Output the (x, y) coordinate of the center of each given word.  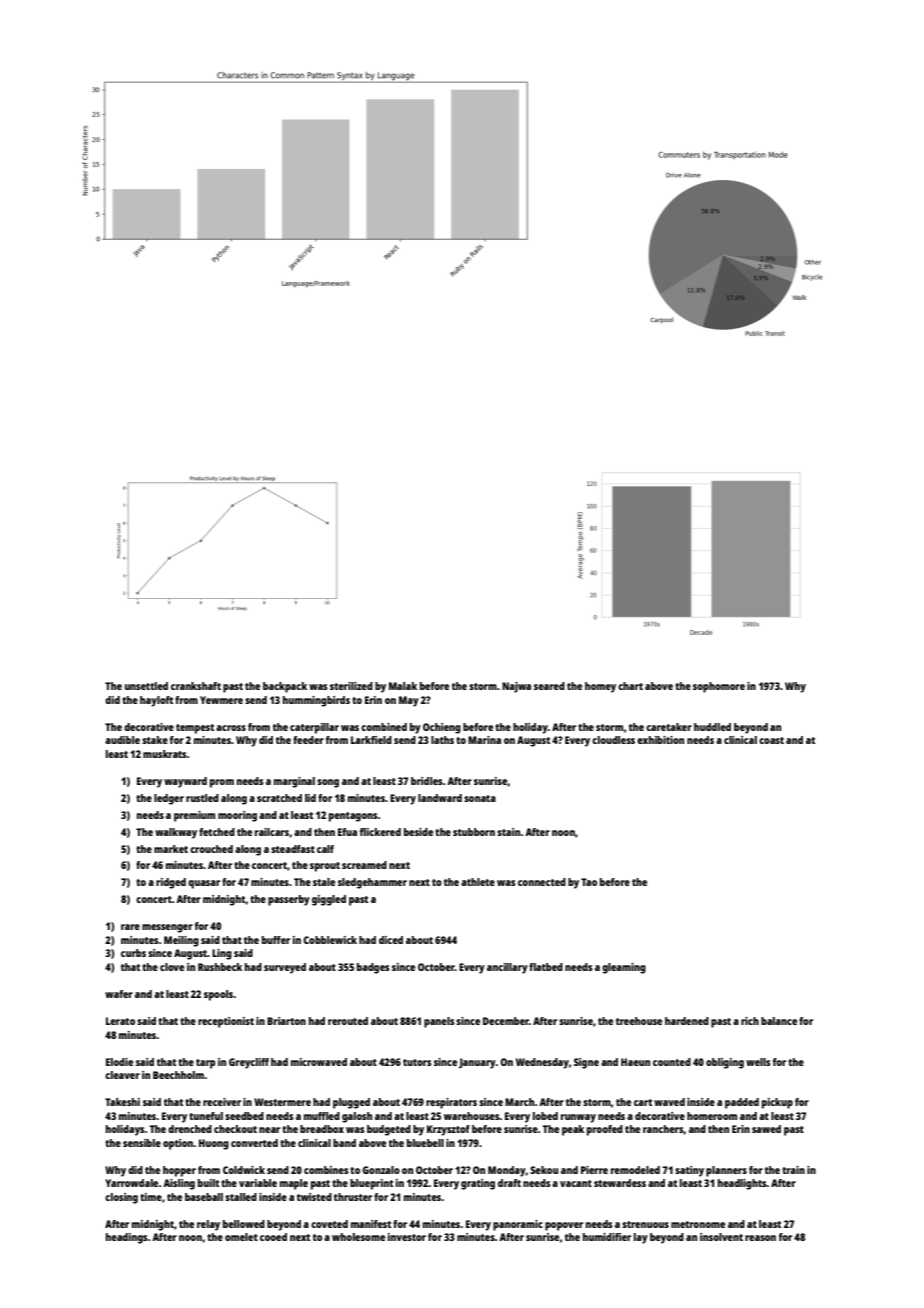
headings (127, 1238)
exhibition (660, 740)
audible (122, 740)
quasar (204, 884)
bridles (427, 781)
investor (407, 1237)
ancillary (507, 968)
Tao (589, 882)
